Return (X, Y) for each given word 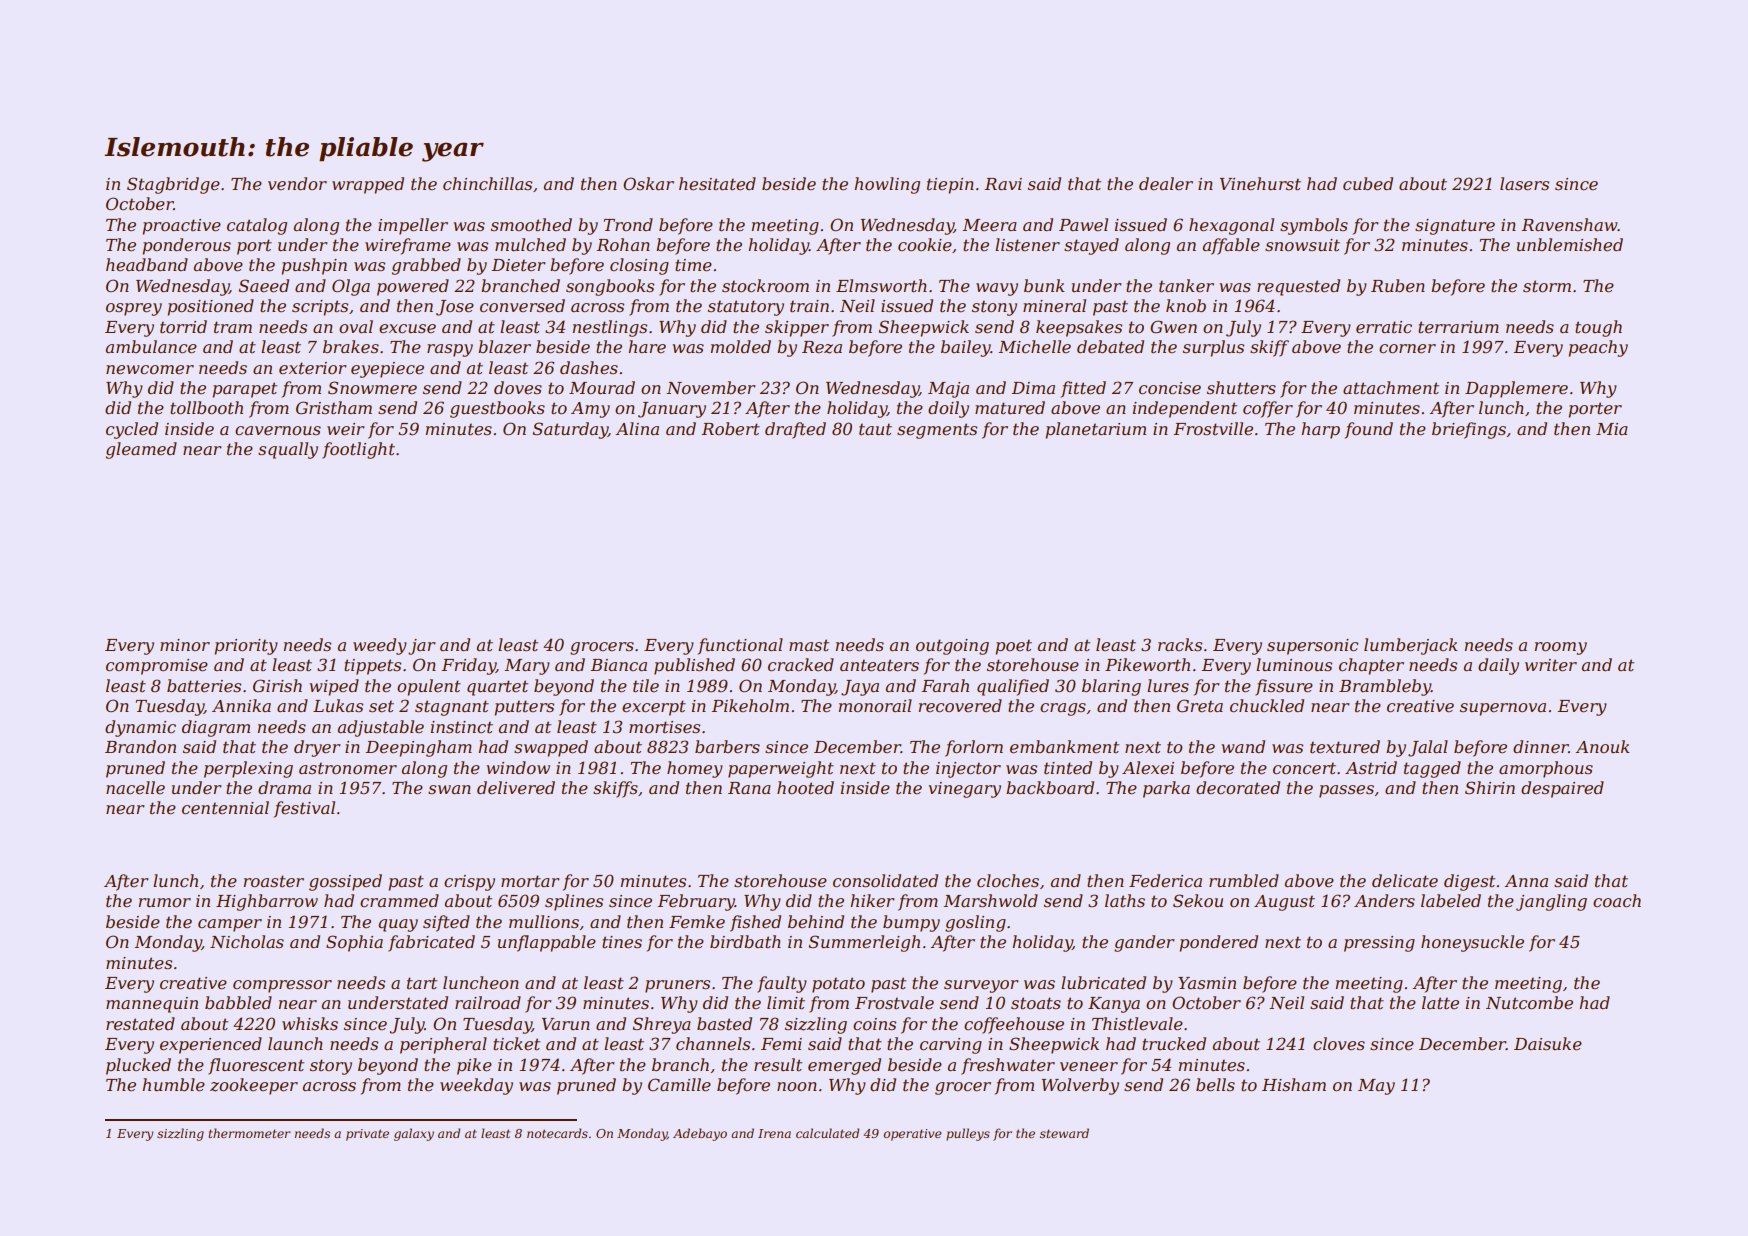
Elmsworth (881, 285)
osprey (134, 309)
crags (1063, 709)
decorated (1238, 787)
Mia (1612, 429)
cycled (132, 430)
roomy (1561, 648)
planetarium (1095, 430)
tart (422, 983)
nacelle (135, 787)
